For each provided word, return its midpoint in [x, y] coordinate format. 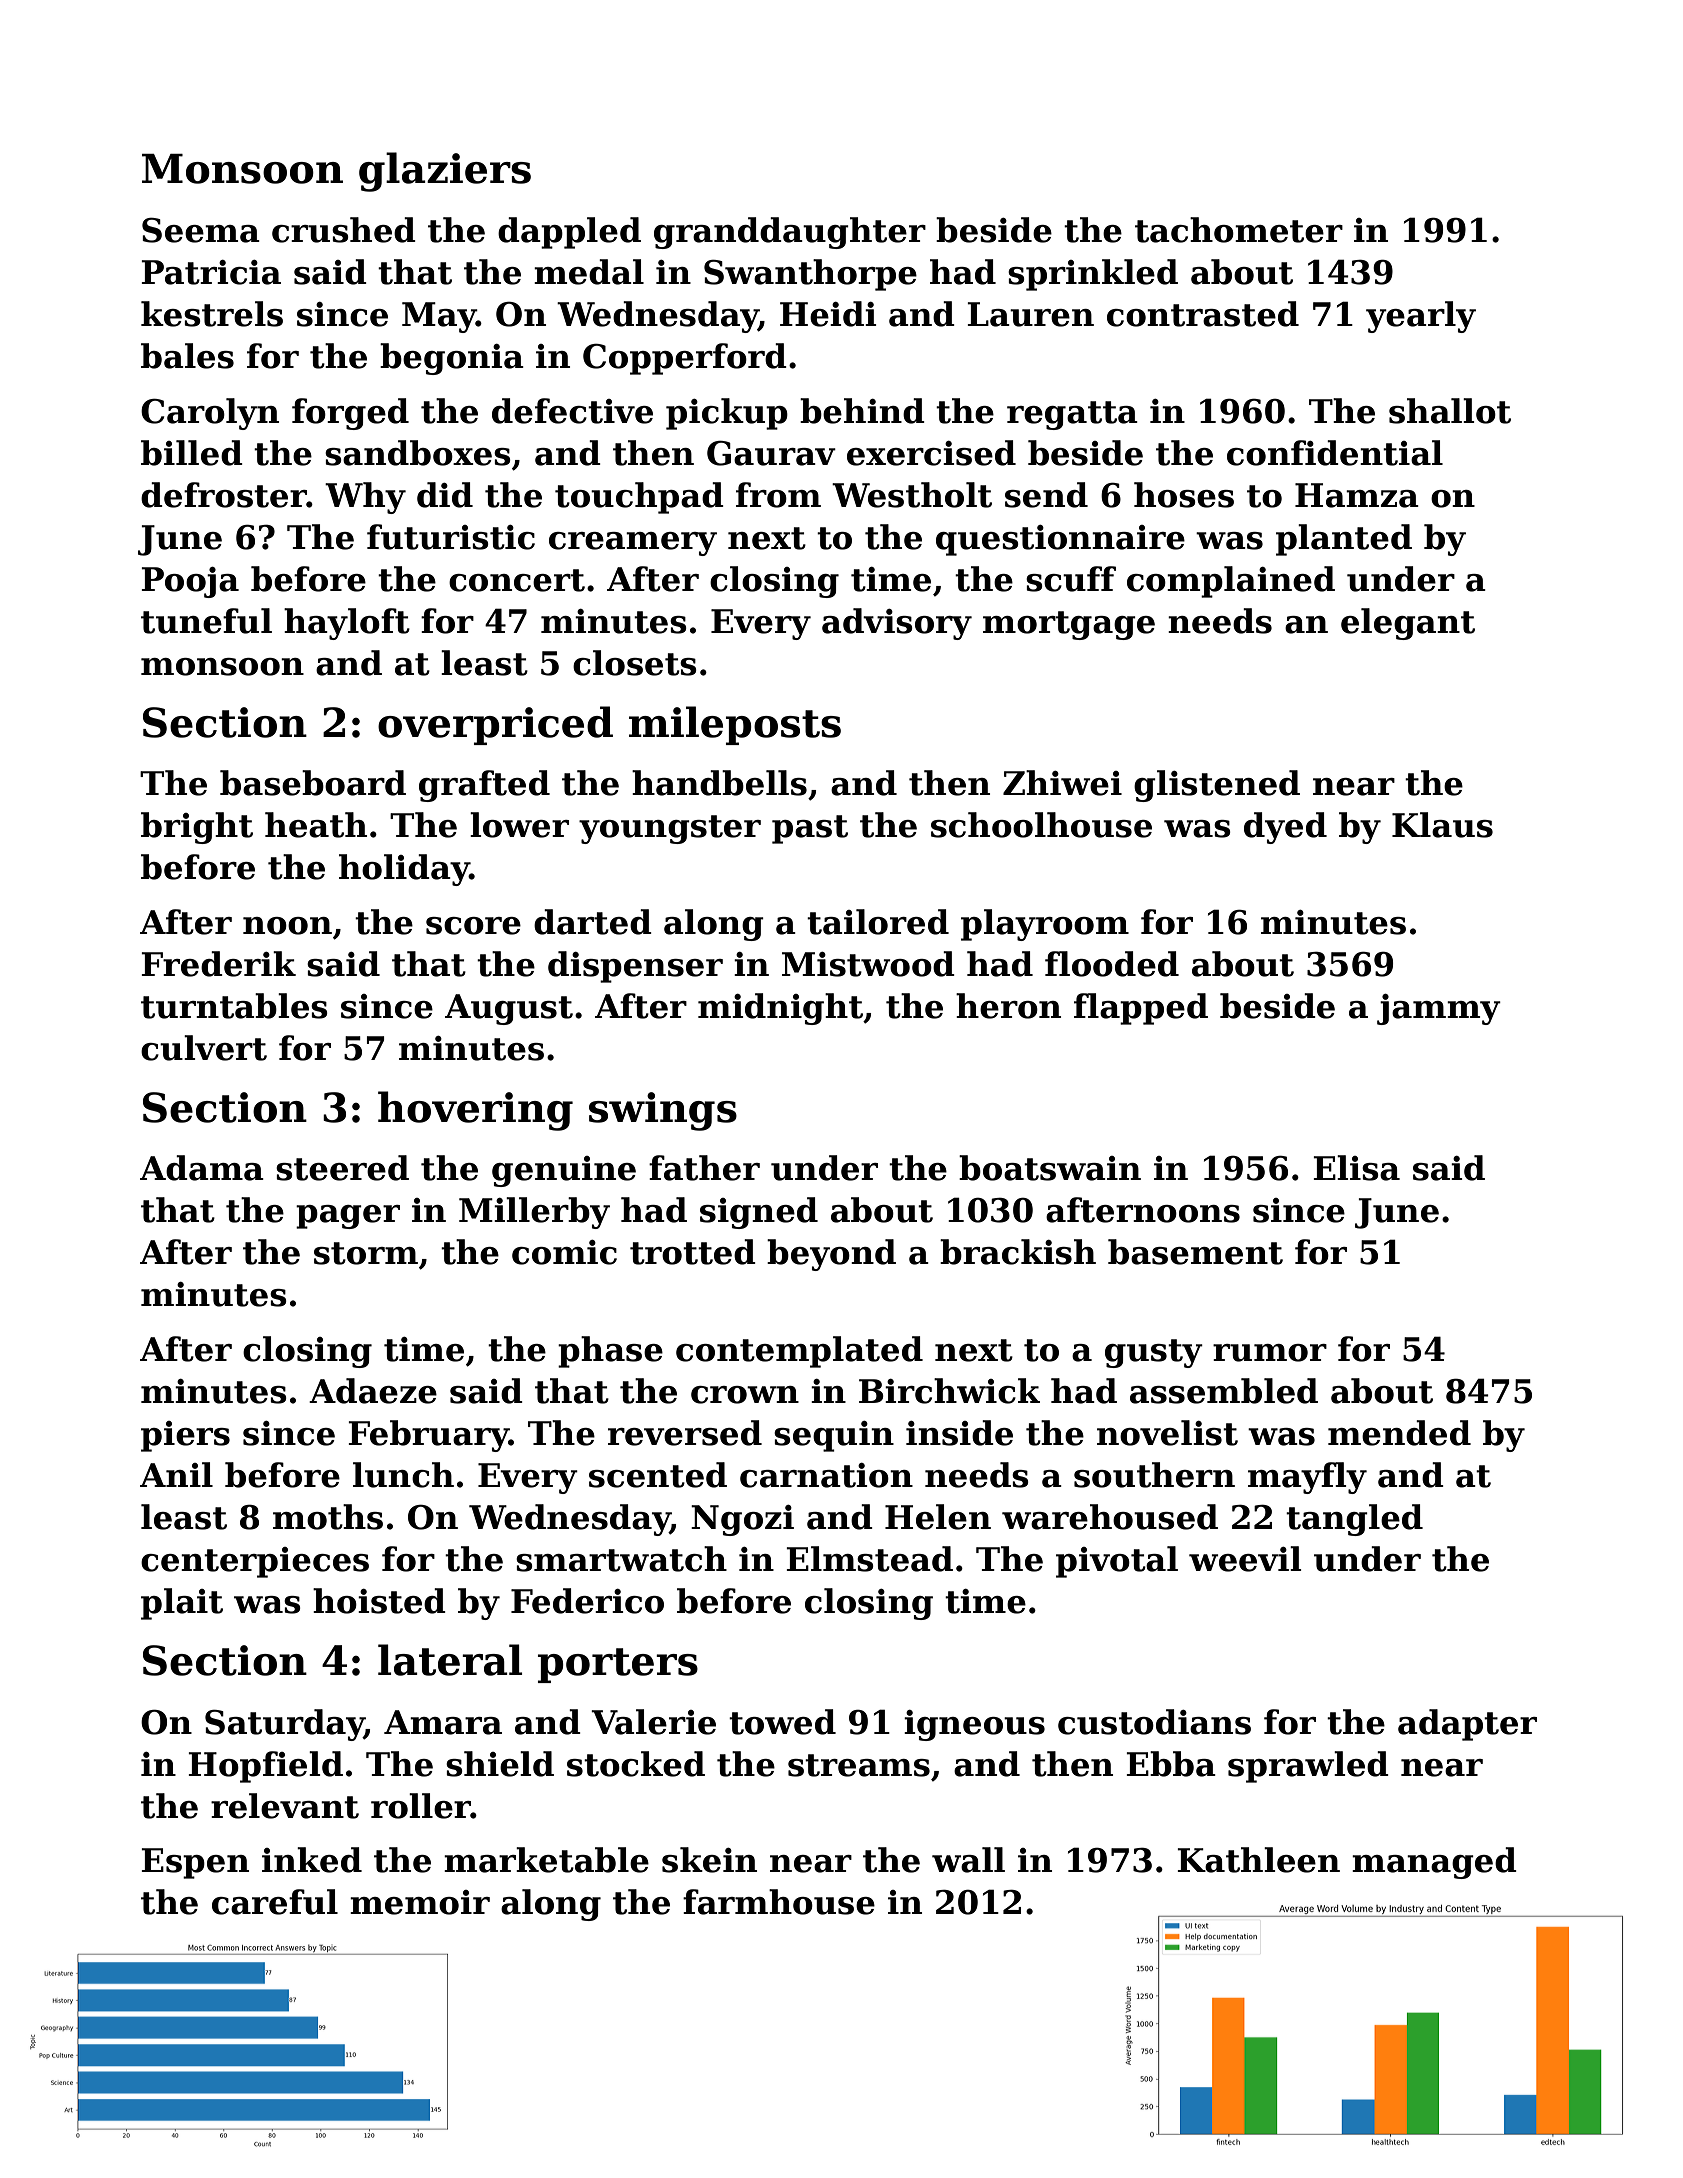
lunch [403, 1475]
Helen [938, 1517]
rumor [1270, 1353]
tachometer [1239, 230]
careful [275, 1902]
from [778, 495]
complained [1231, 582]
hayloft [347, 624]
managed [1434, 1863]
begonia [452, 359]
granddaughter [790, 233]
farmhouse [779, 1902]
